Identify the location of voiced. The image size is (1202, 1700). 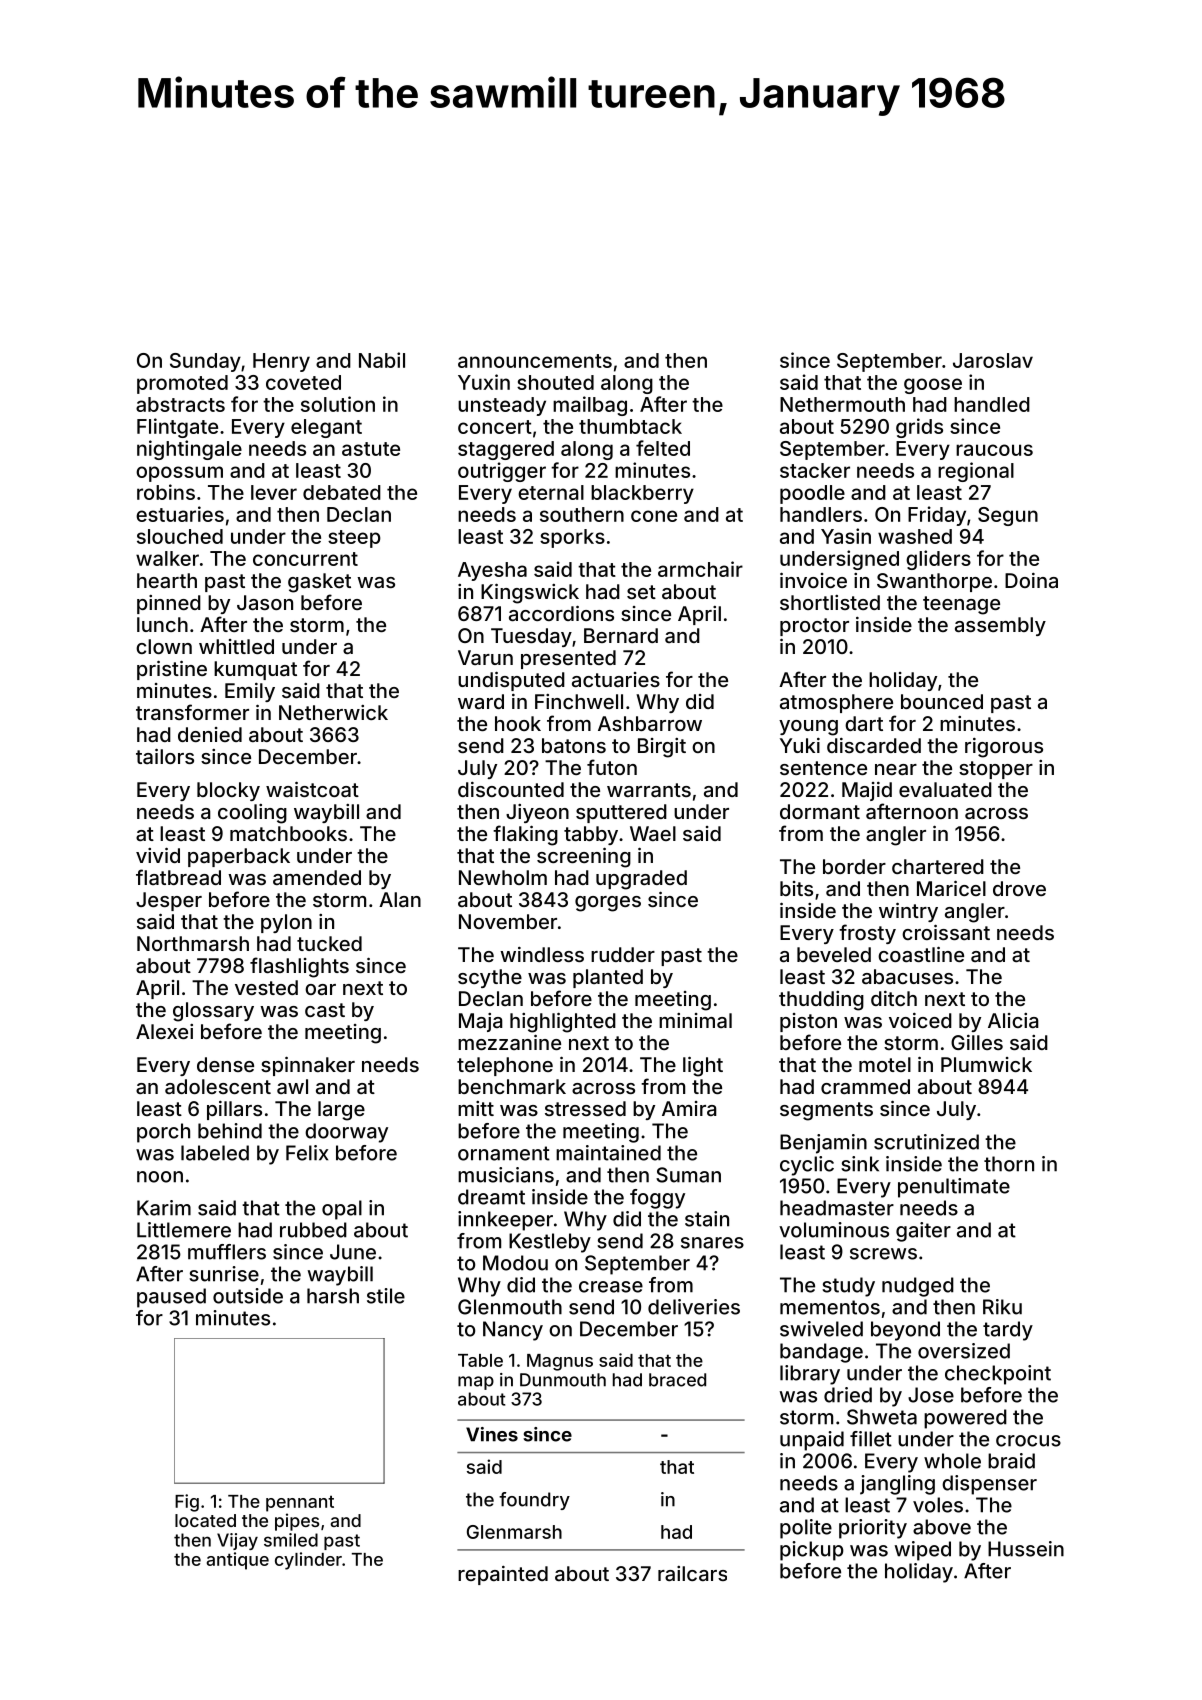
(920, 1020).
